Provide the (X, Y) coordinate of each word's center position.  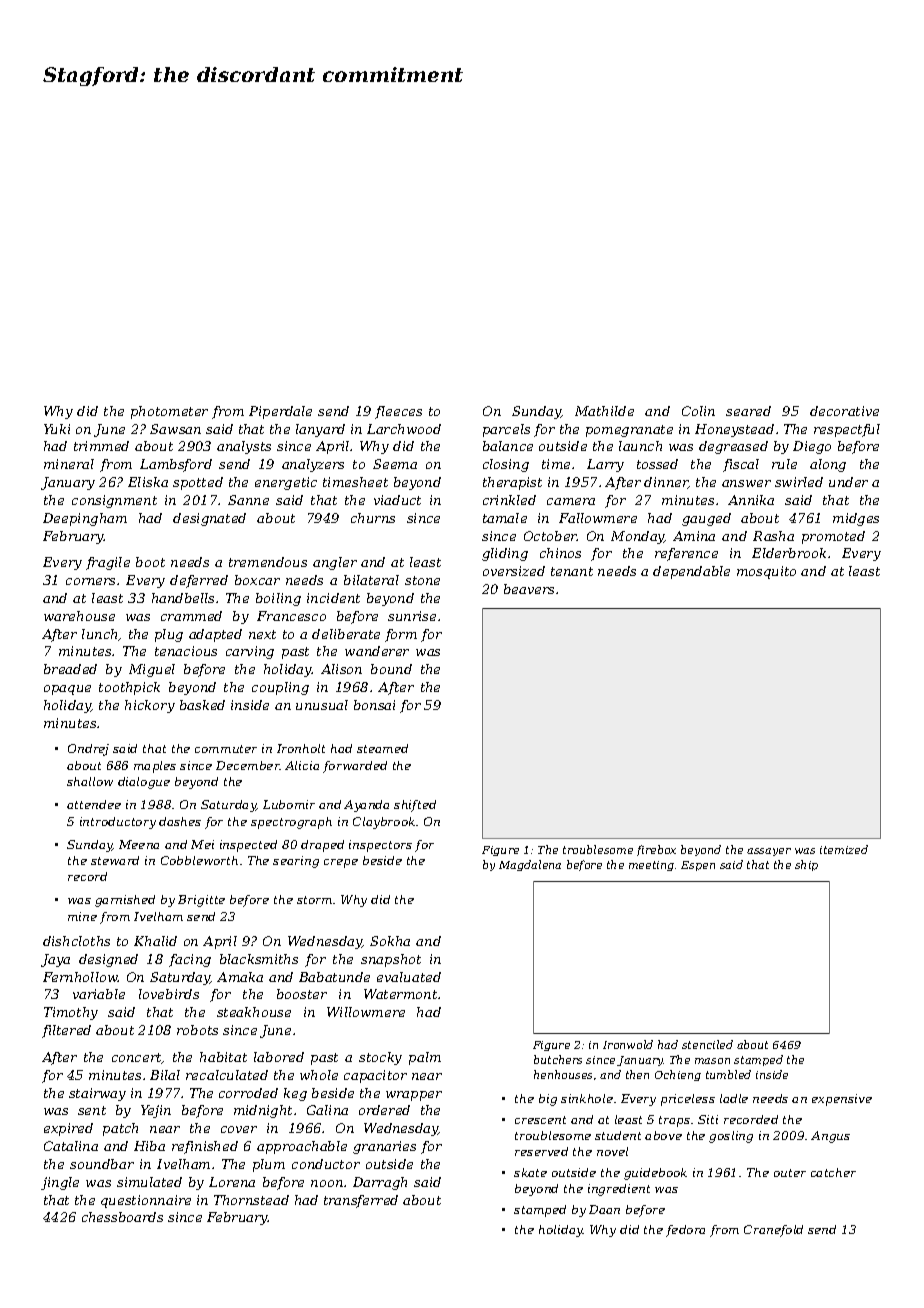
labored (279, 1057)
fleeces (398, 412)
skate (530, 1172)
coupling (280, 688)
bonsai (374, 705)
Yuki (57, 429)
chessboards (122, 1217)
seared (748, 411)
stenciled (707, 1044)
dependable (691, 572)
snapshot (391, 960)
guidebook (655, 1174)
